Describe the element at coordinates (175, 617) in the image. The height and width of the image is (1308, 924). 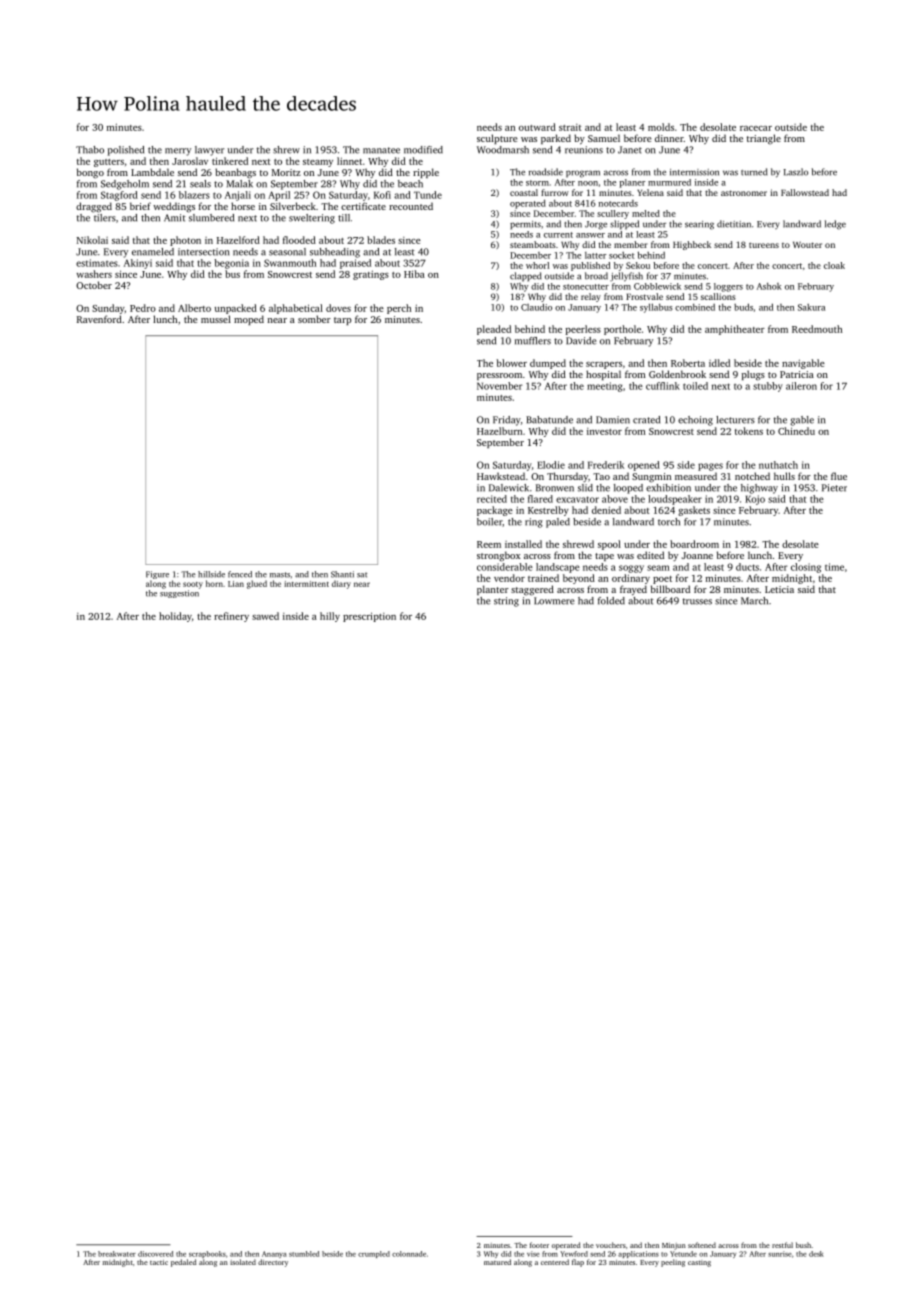
I see `holiday` at that location.
